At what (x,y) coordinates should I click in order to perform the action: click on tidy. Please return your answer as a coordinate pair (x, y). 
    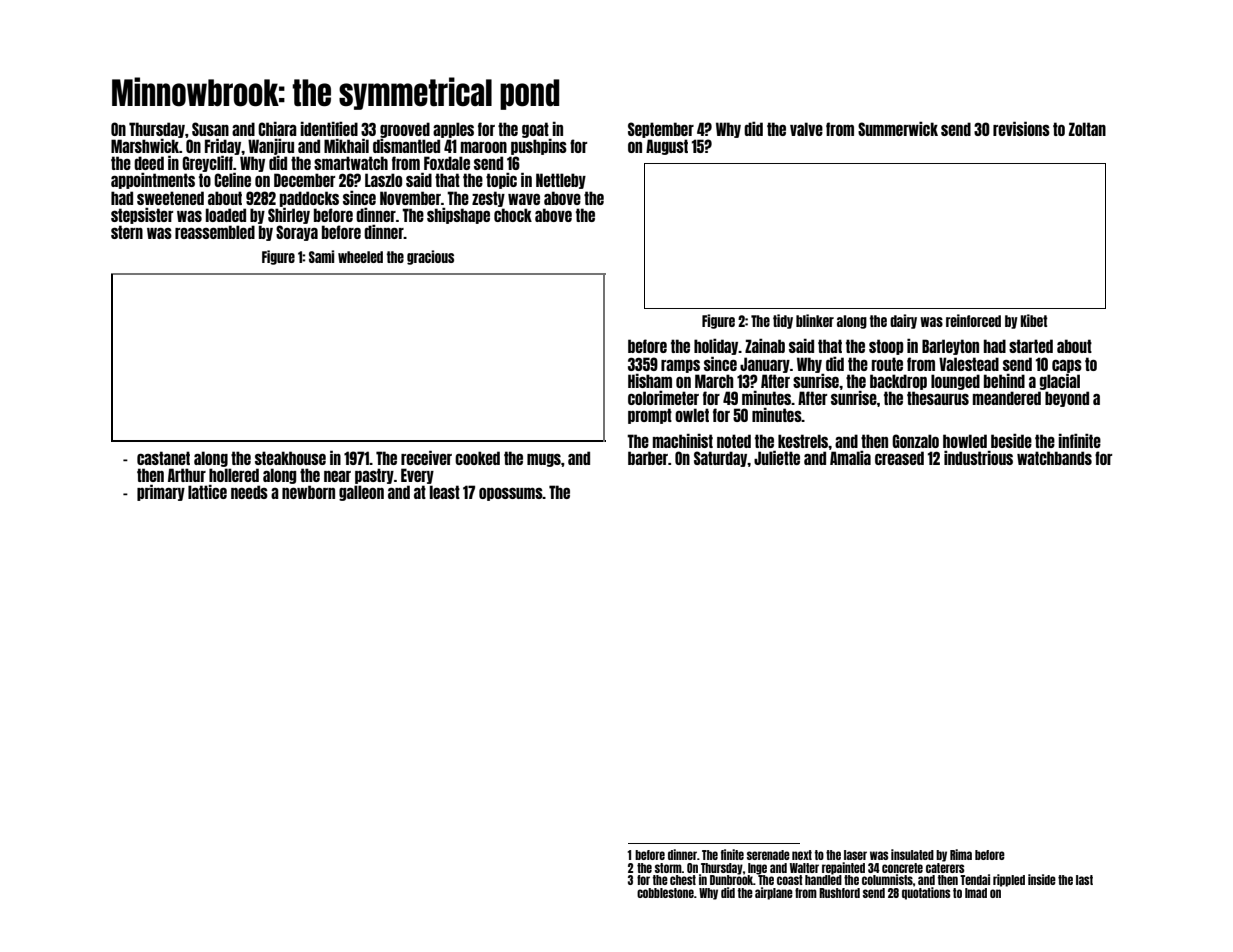
    Looking at the image, I should click on (783, 321).
